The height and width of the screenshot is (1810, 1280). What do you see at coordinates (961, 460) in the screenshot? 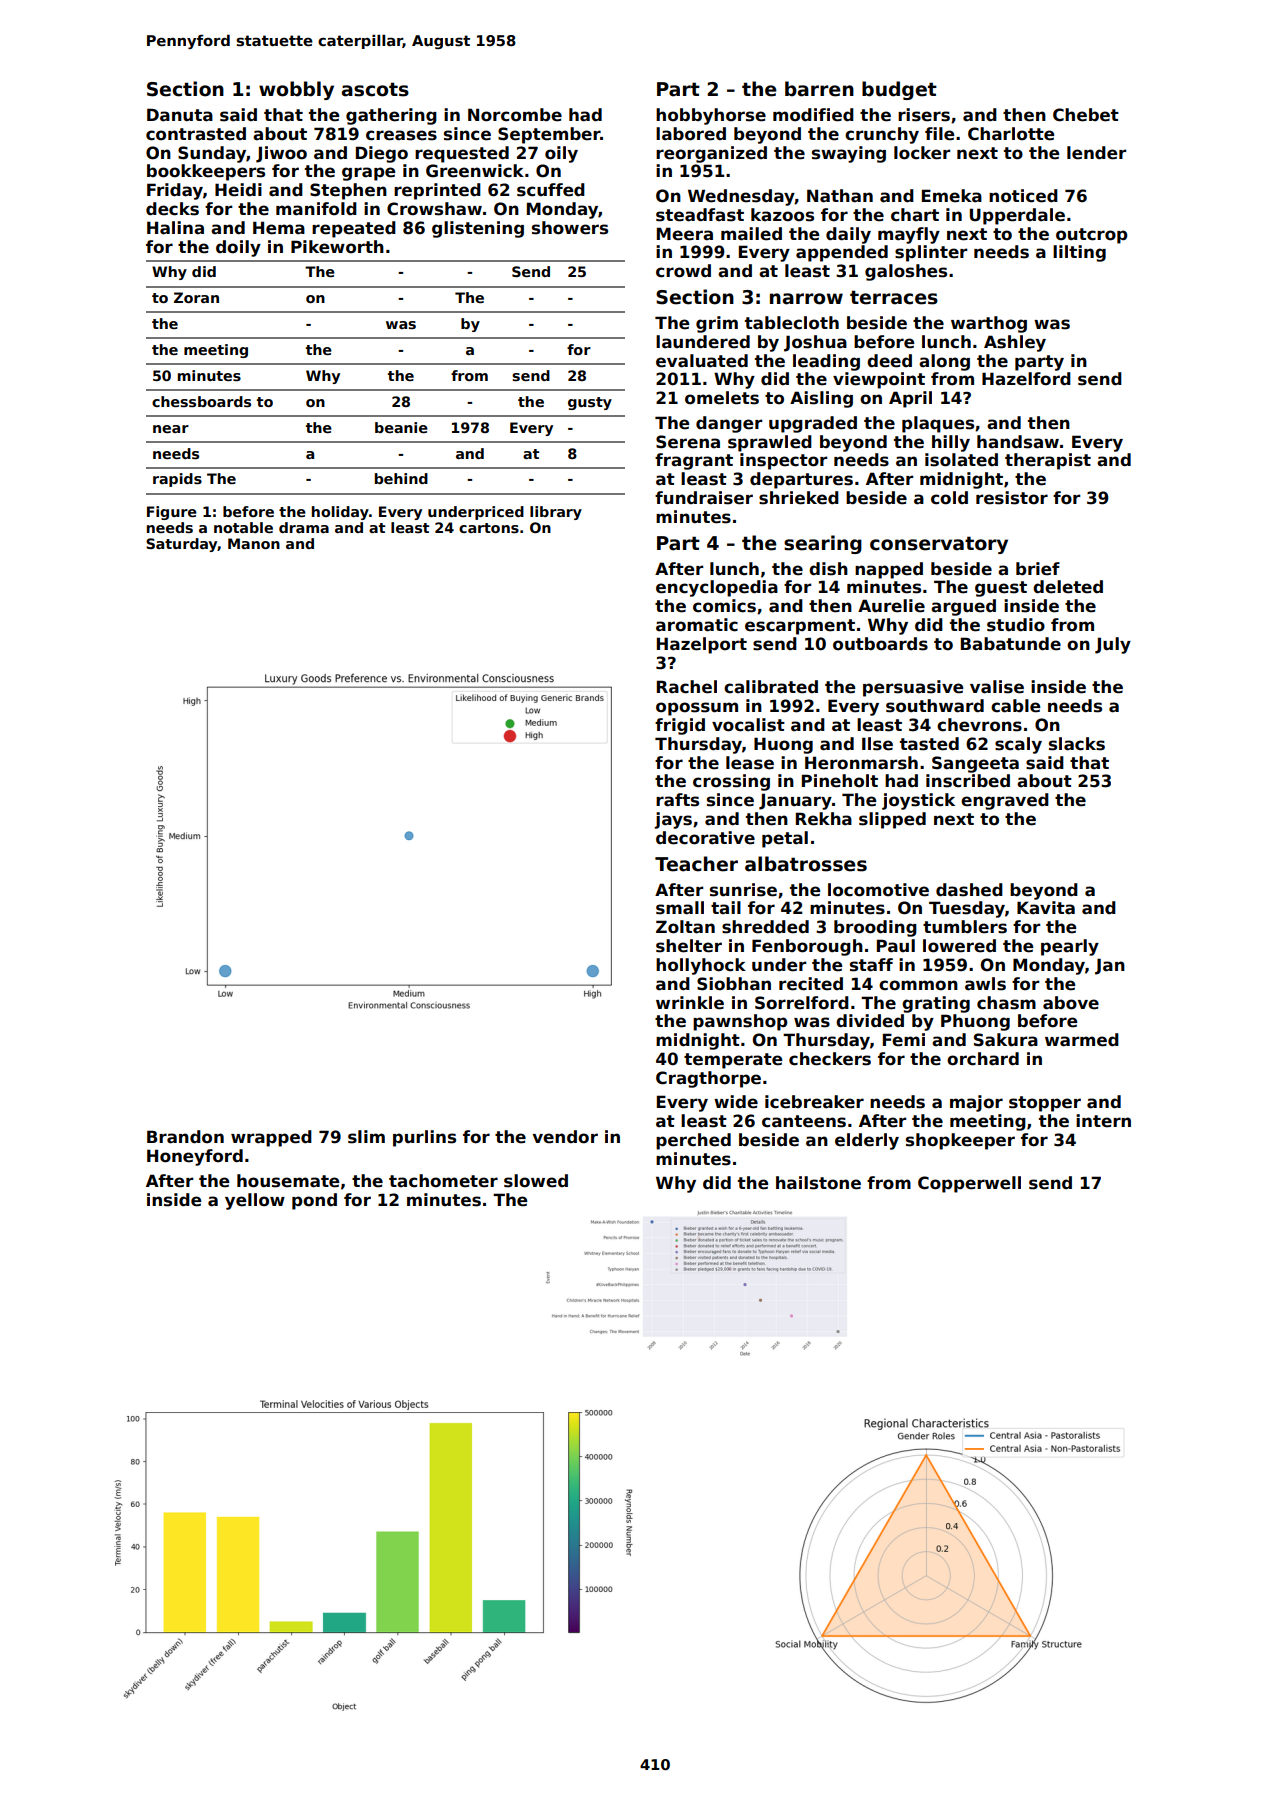
I see `isolated` at bounding box center [961, 460].
